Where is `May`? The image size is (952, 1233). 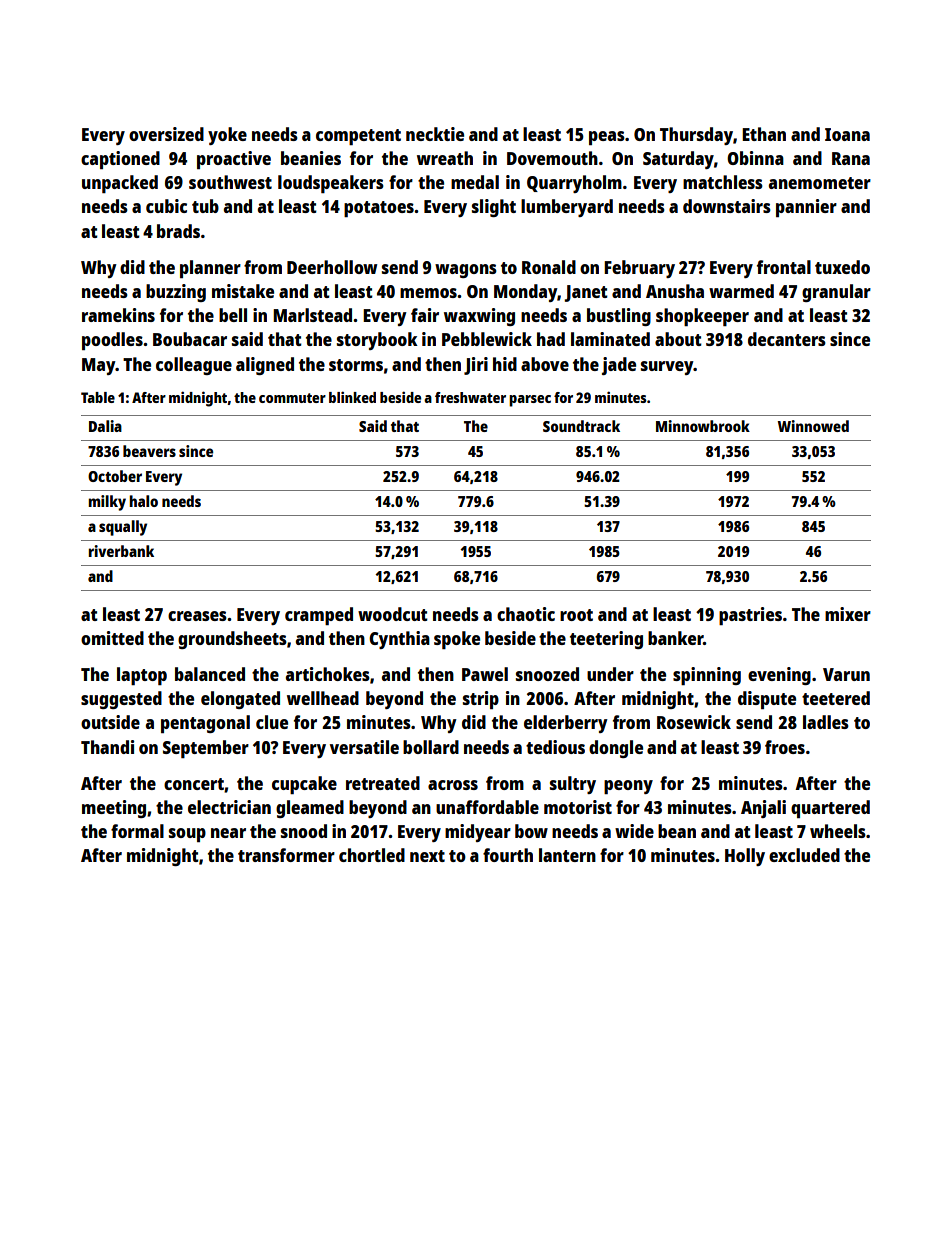 May is located at coordinates (99, 366).
